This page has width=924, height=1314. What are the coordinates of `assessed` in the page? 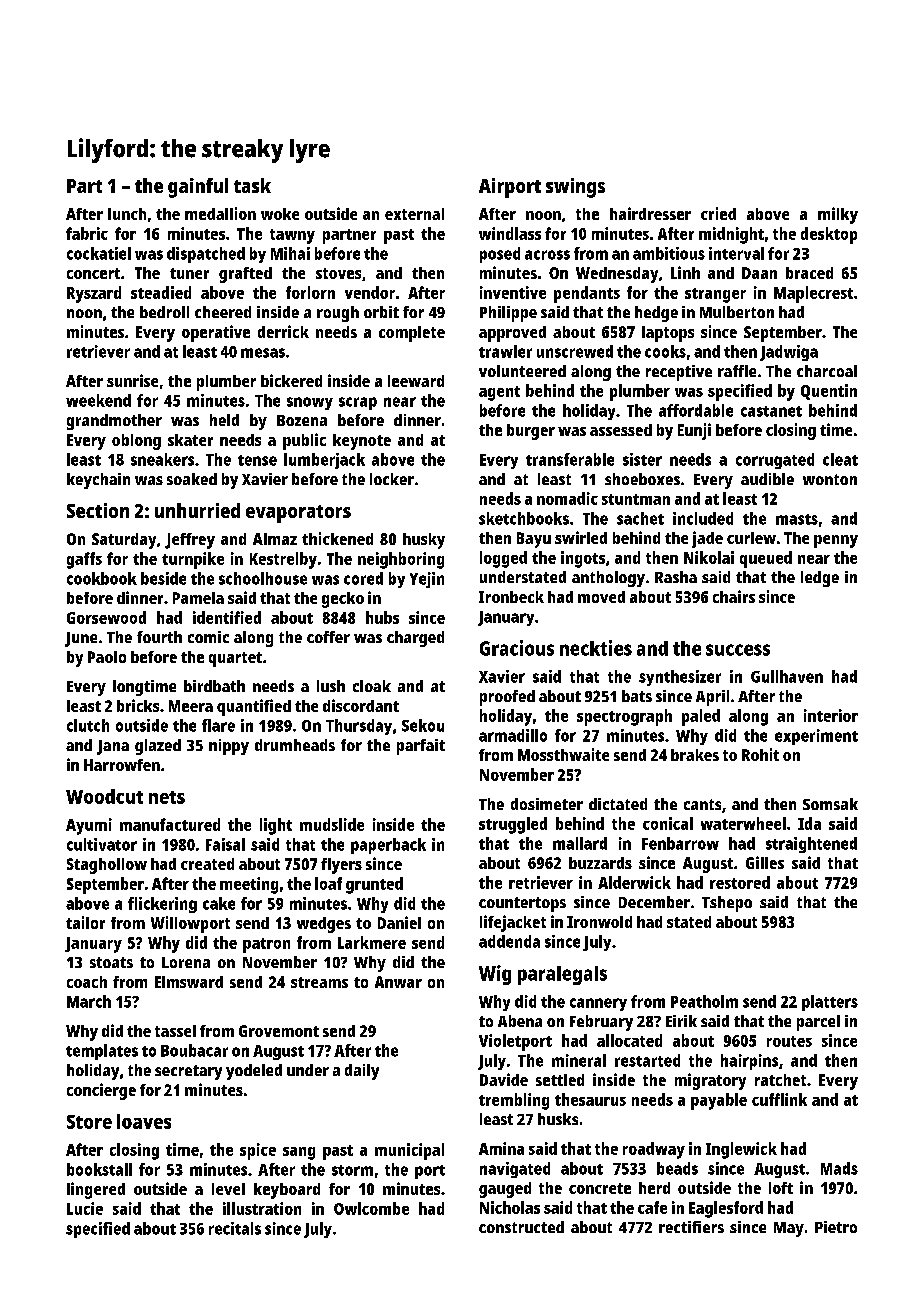 It's located at (621, 430).
